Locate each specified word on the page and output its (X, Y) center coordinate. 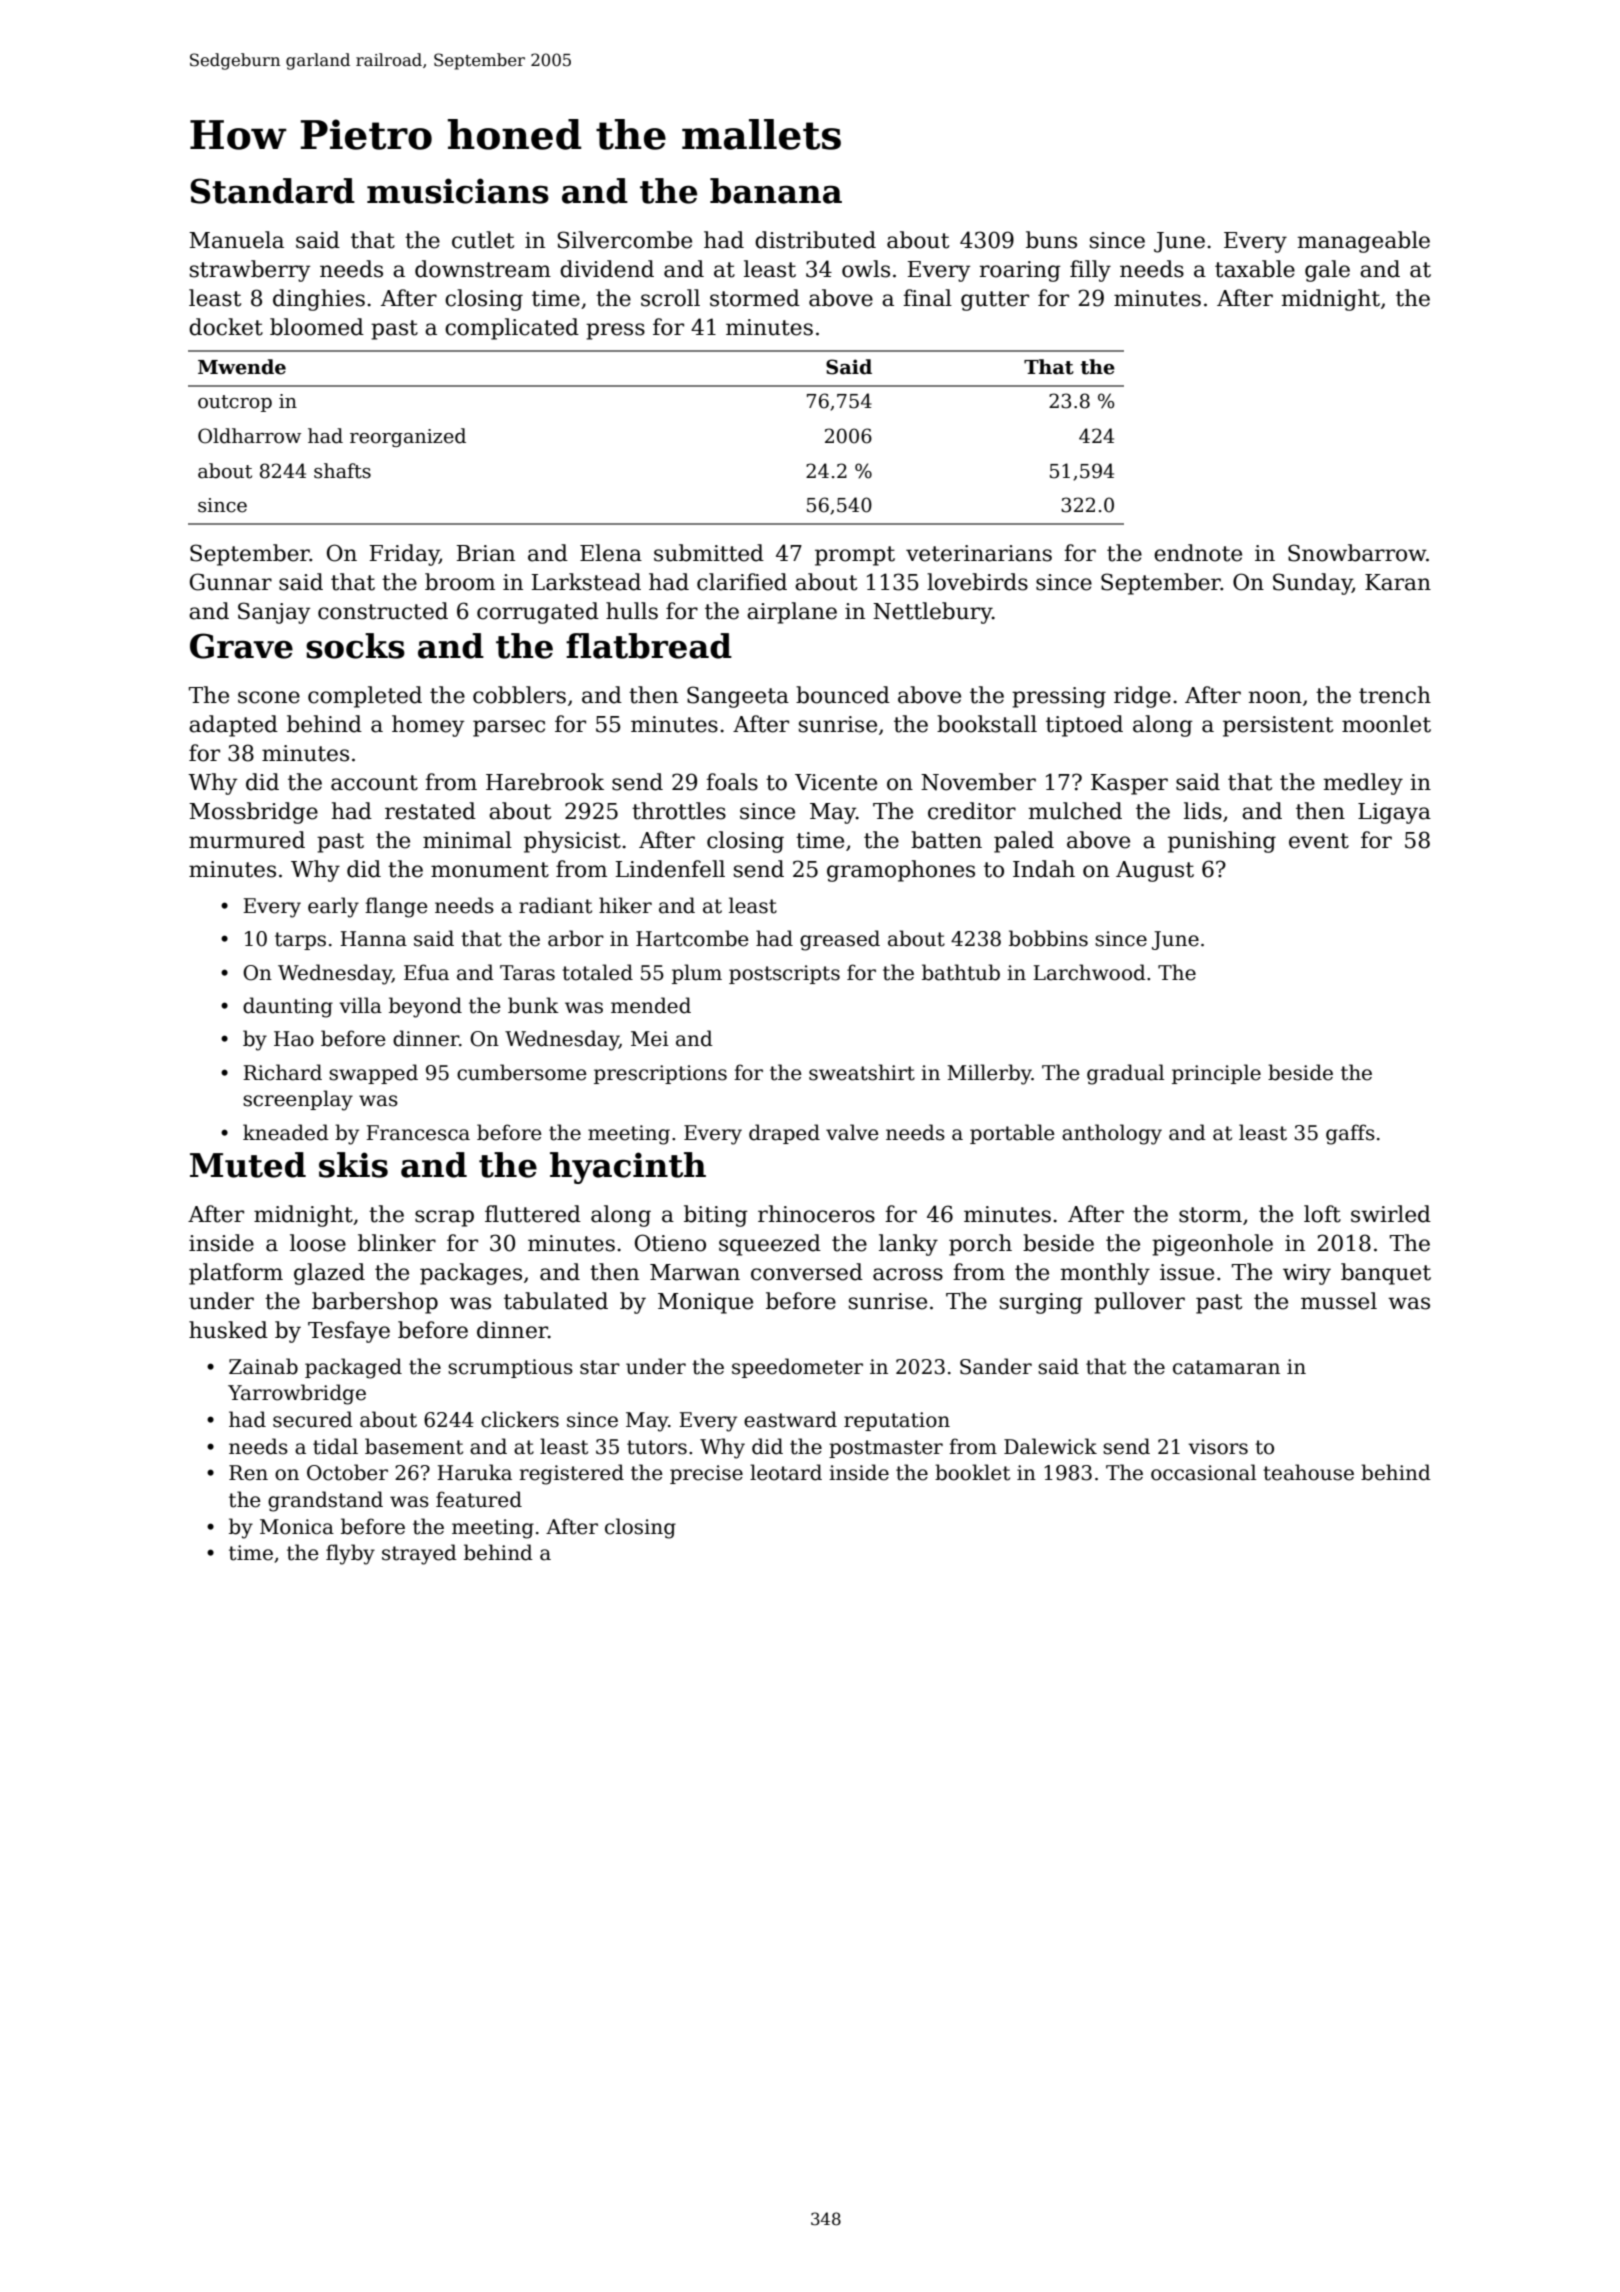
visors (1218, 1447)
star (600, 1367)
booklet (972, 1472)
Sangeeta (738, 697)
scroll (670, 298)
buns (1051, 240)
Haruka (474, 1472)
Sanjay (274, 613)
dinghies (319, 300)
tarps (300, 941)
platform (236, 1274)
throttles (679, 811)
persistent (1278, 726)
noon (1275, 697)
